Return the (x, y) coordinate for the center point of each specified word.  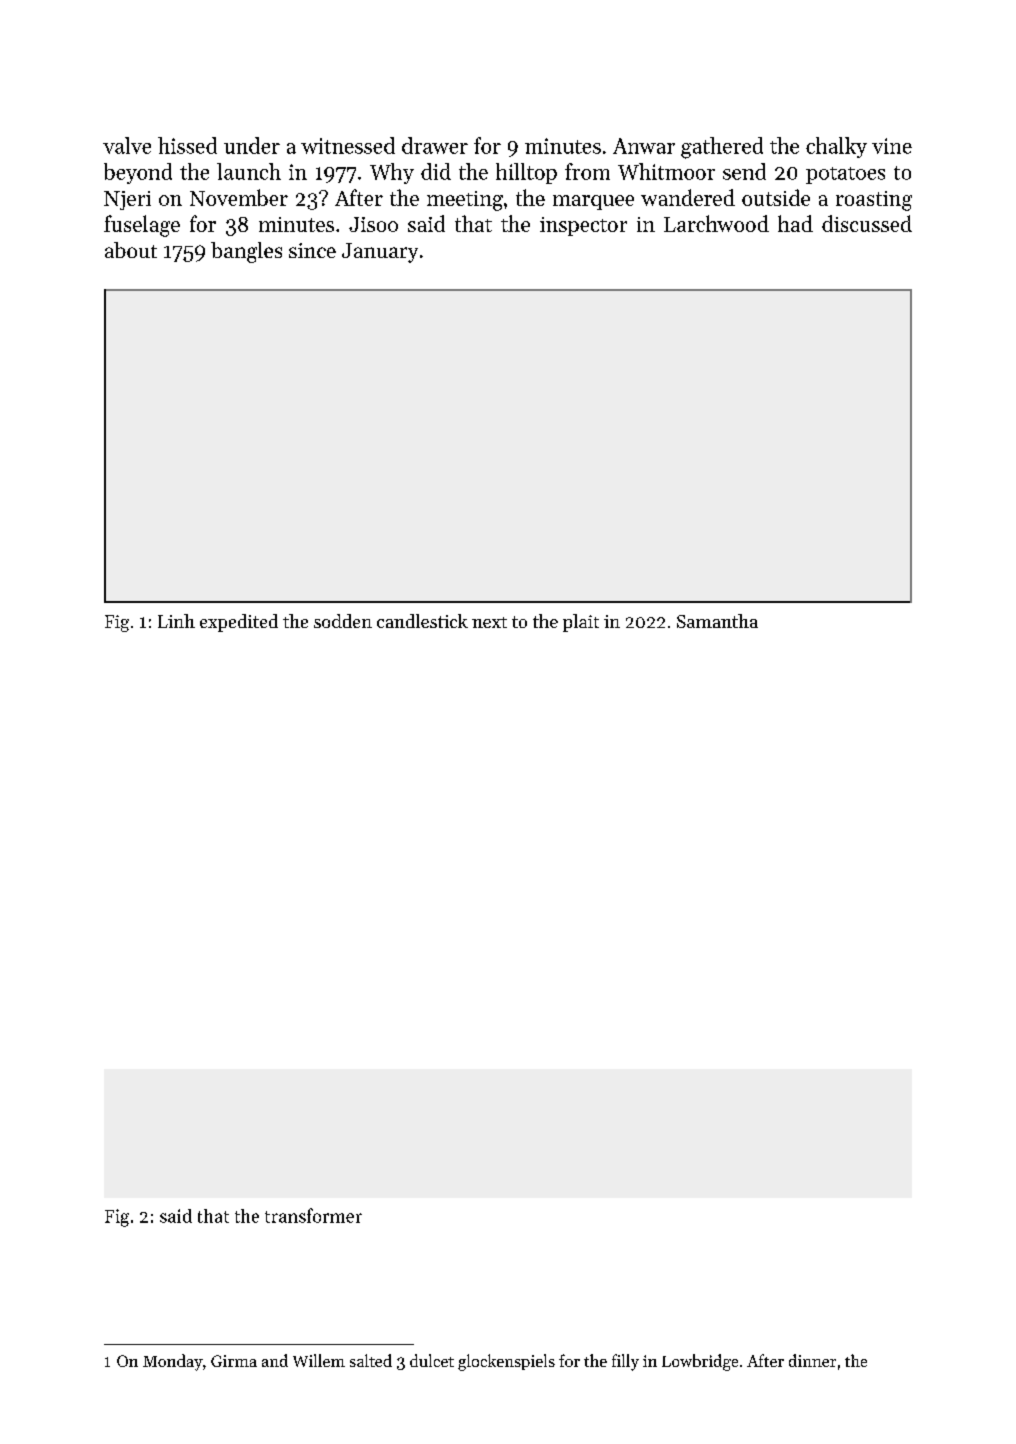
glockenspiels (506, 1362)
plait (581, 623)
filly (625, 1362)
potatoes (845, 175)
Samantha (717, 621)
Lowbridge (700, 1362)
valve (127, 145)
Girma (234, 1361)
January (380, 253)
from (587, 171)
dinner (812, 1360)
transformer (313, 1215)
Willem (319, 1360)
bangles (246, 252)
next (489, 622)
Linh (176, 621)
